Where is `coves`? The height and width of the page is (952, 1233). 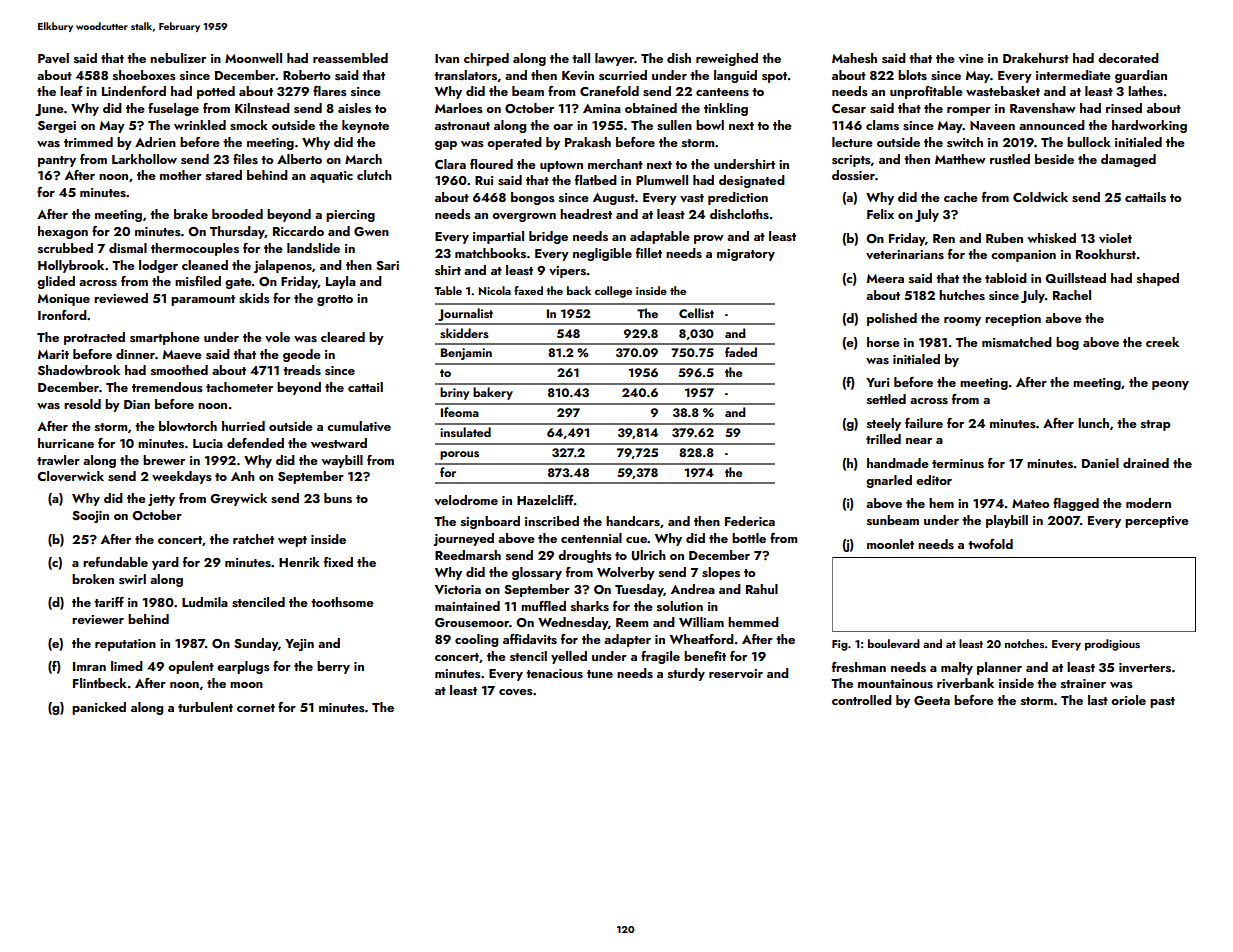
coves is located at coordinates (516, 692).
